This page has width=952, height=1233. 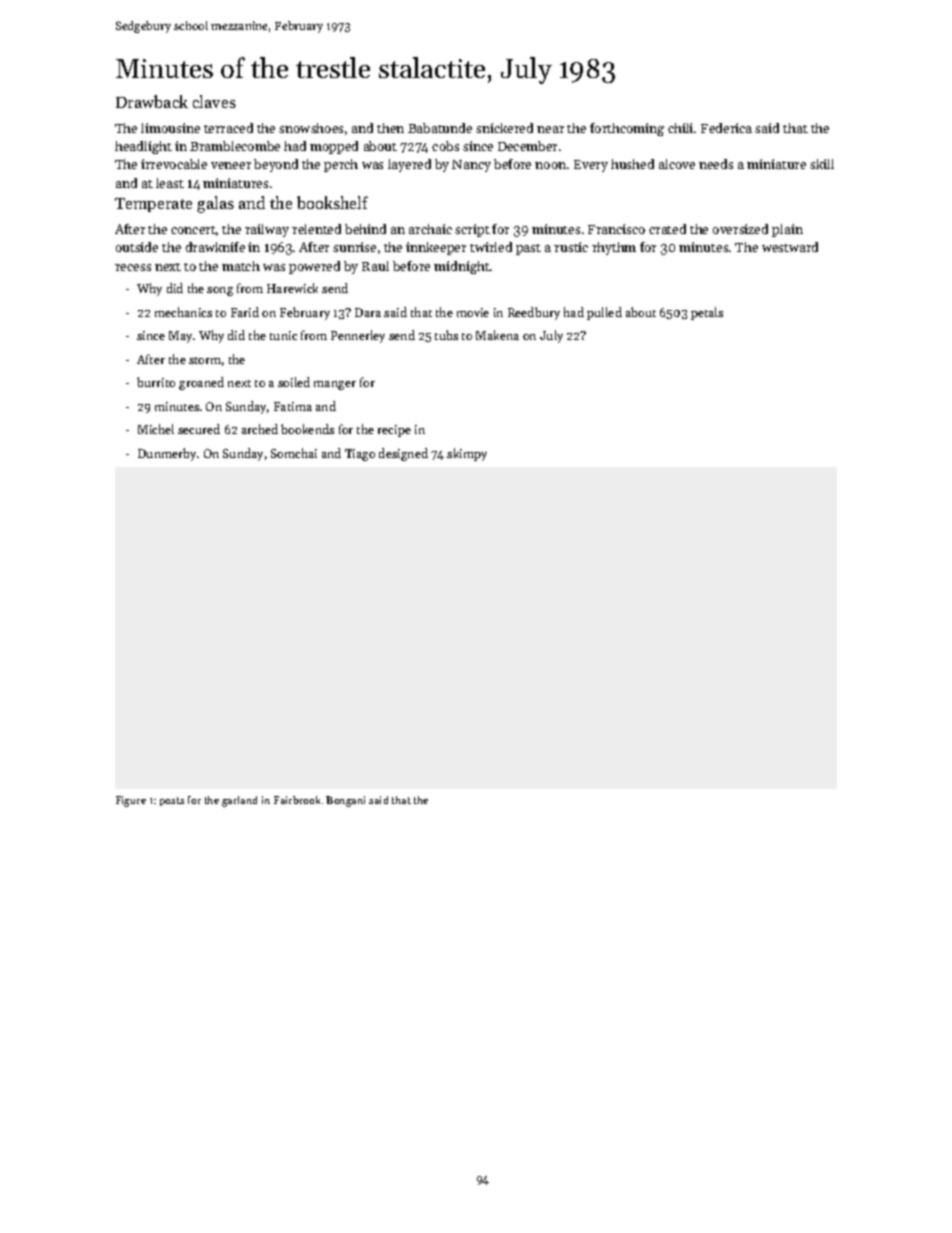 I want to click on garland, so click(x=239, y=801).
